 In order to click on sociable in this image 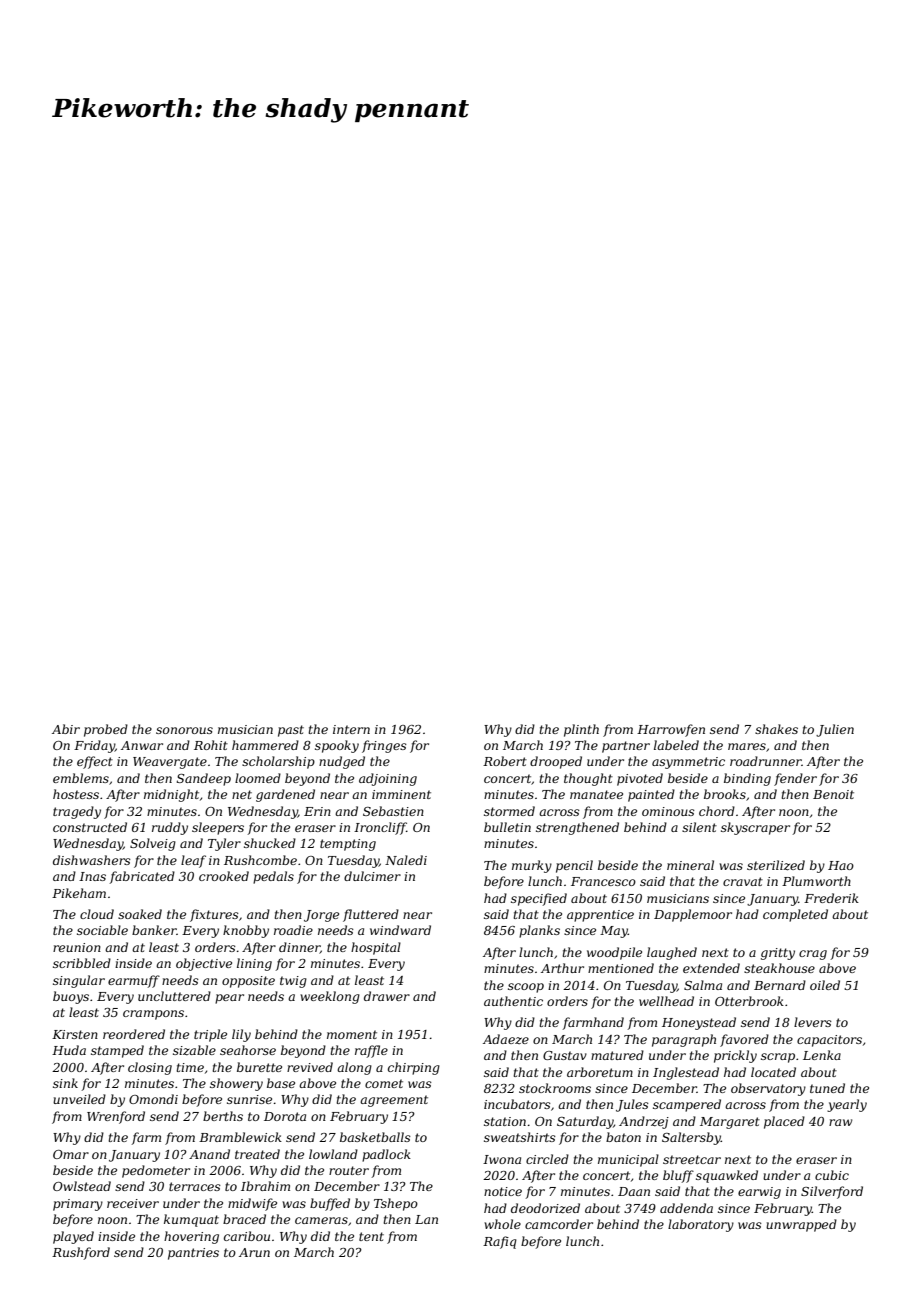, I will do `click(102, 930)`.
